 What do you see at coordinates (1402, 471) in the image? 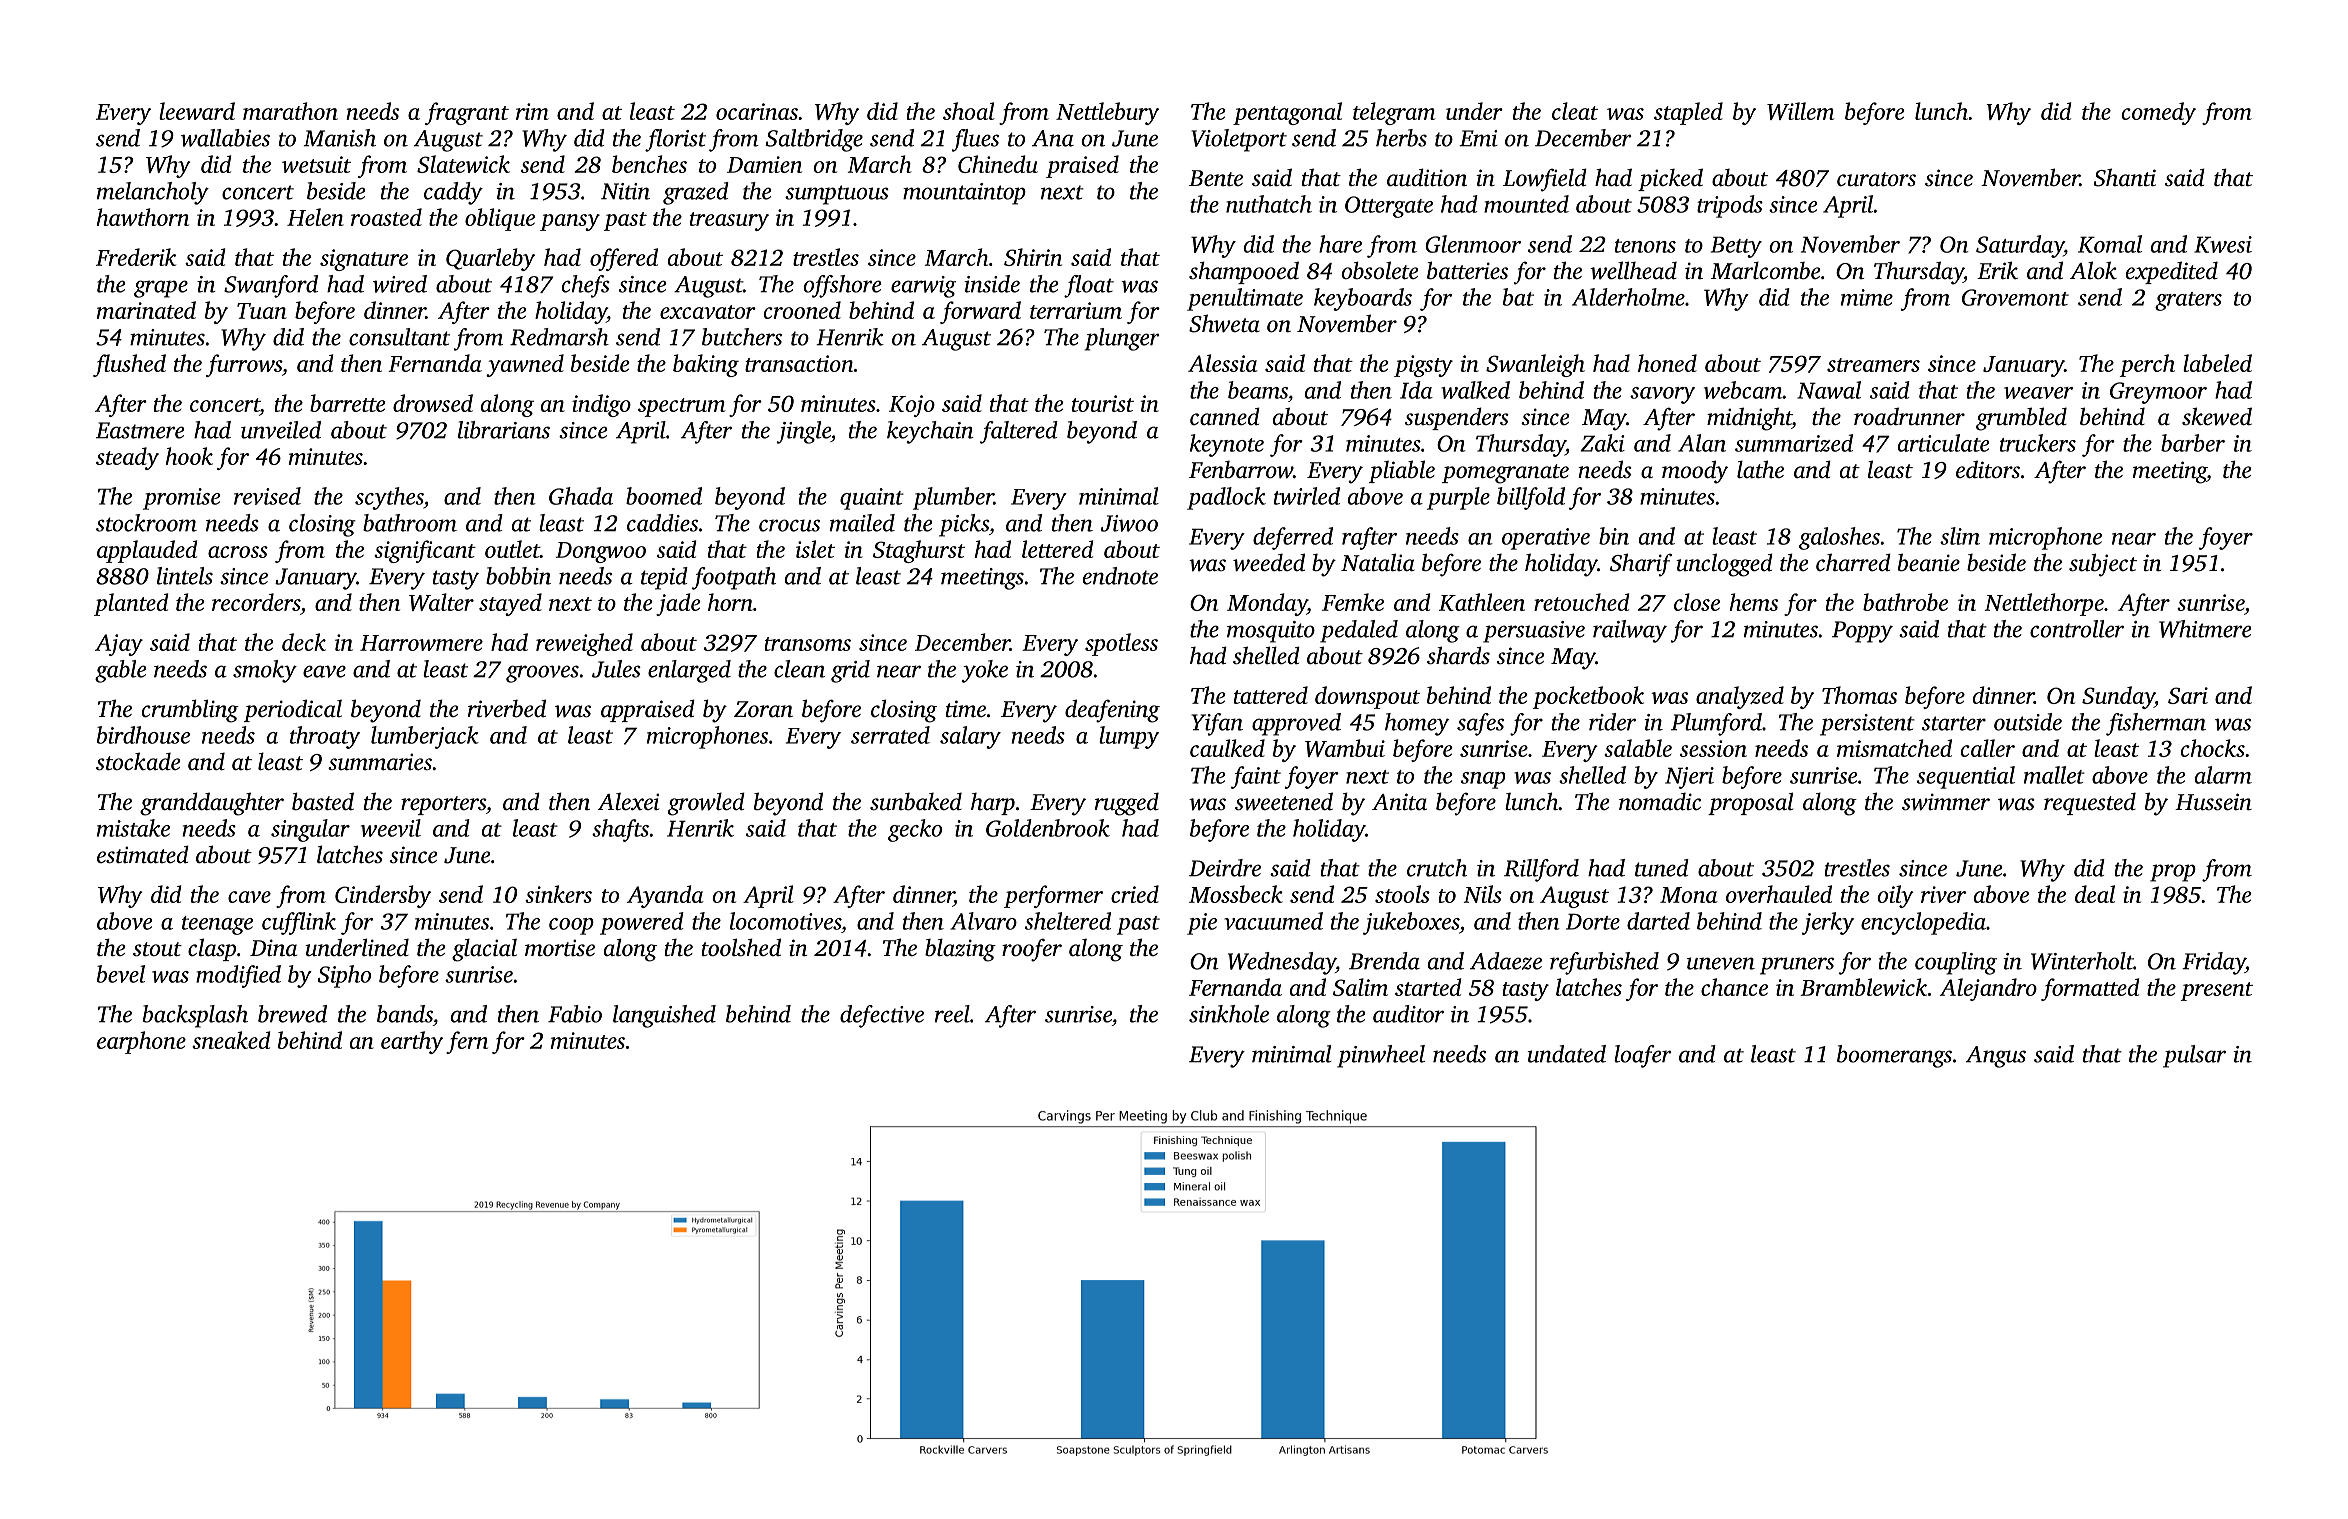
I see `pliable` at bounding box center [1402, 471].
